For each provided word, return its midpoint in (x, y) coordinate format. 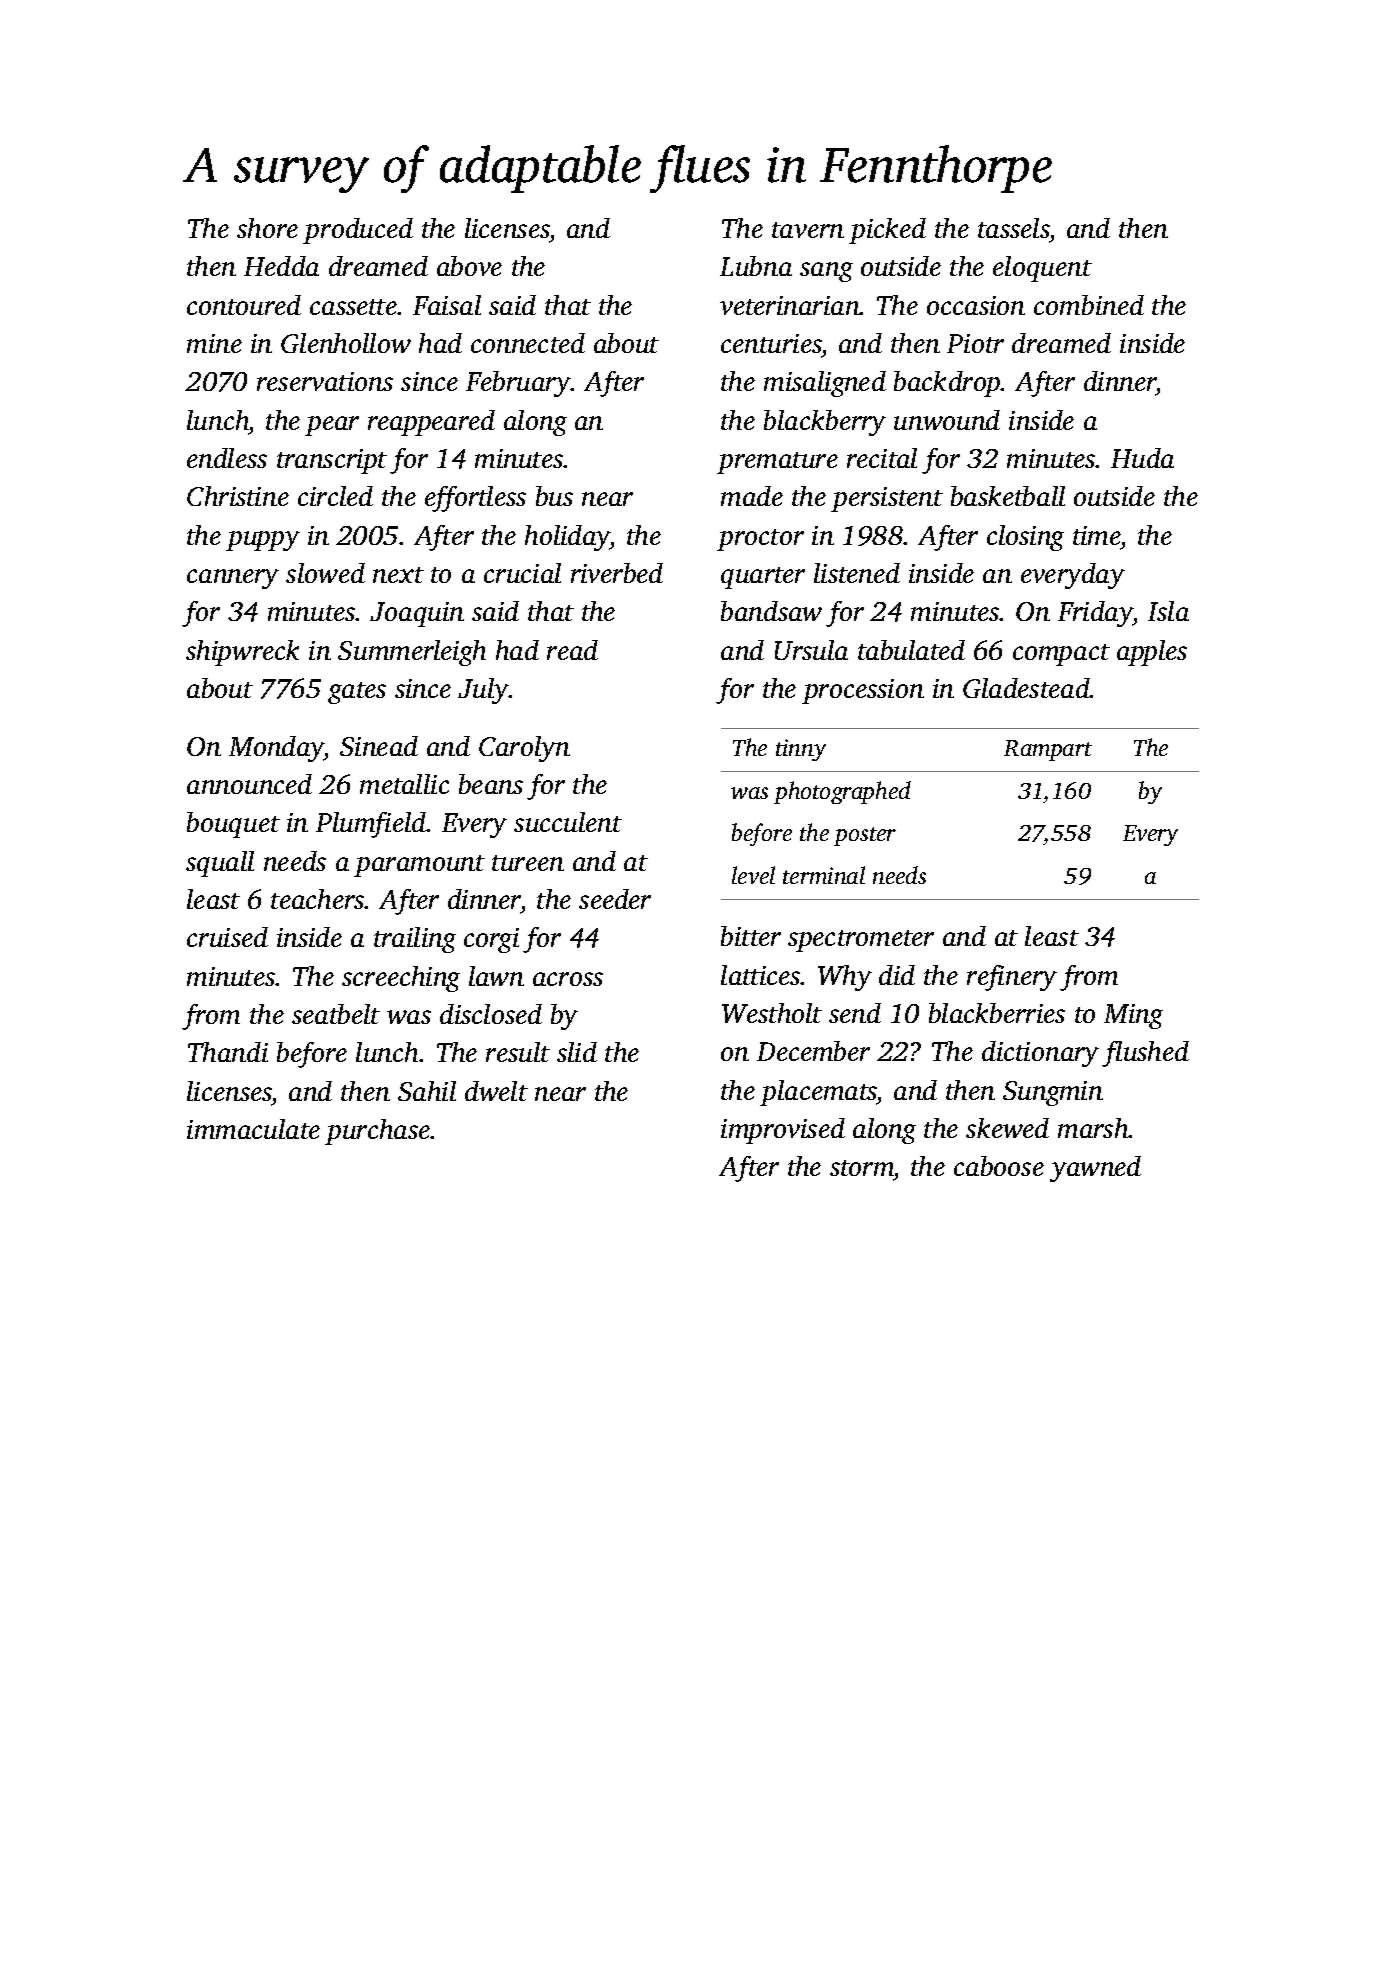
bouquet (233, 825)
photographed (842, 792)
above (469, 266)
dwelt (496, 1091)
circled (335, 496)
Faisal (447, 305)
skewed (1007, 1128)
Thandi (228, 1052)
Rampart (1048, 750)
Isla (1168, 611)
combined (1089, 305)
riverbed (617, 573)
